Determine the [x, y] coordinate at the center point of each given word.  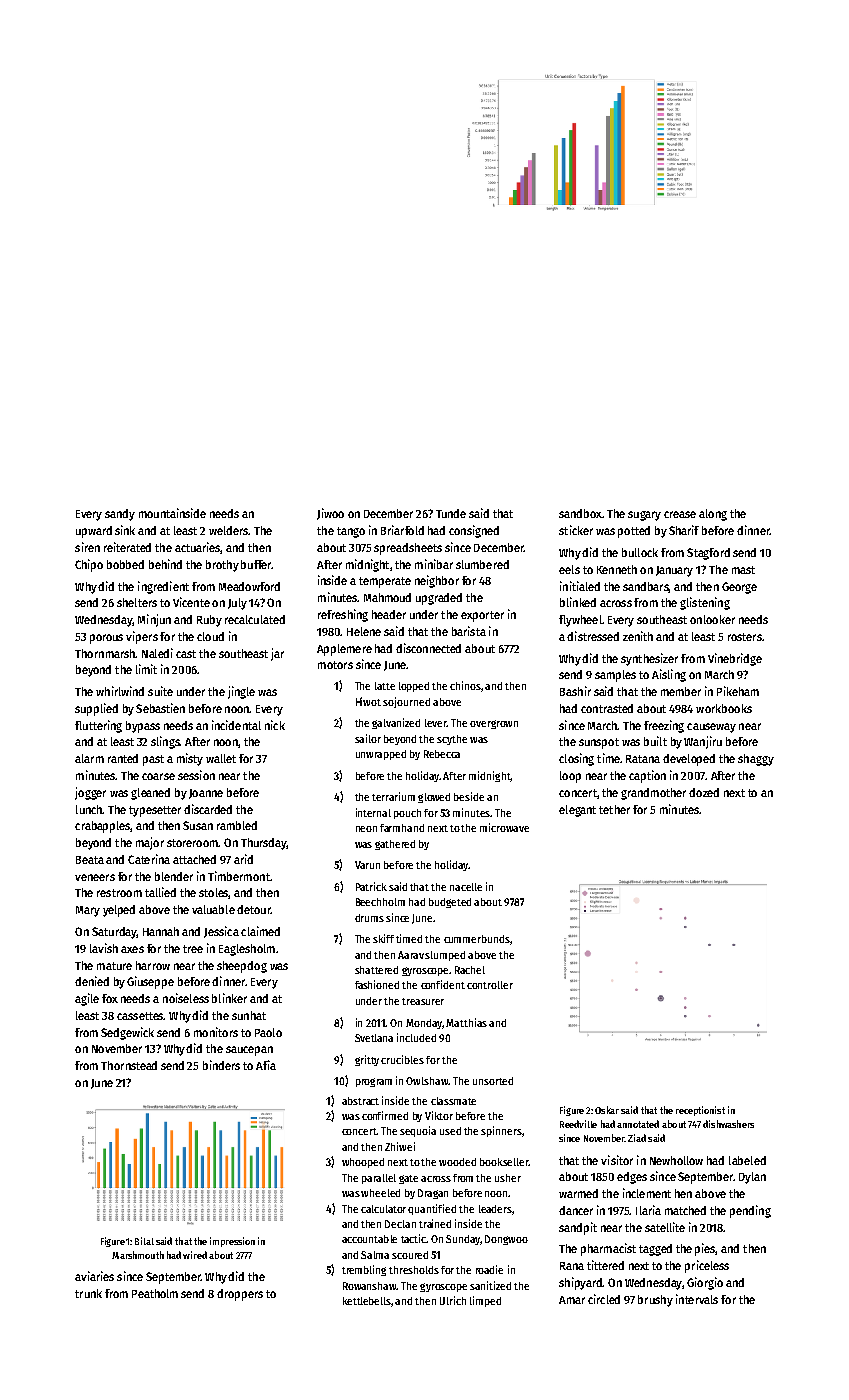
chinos [465, 685]
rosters [745, 637]
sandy [120, 515]
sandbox [580, 513]
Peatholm [155, 1293]
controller [490, 985]
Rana [572, 1266]
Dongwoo [506, 1240]
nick [275, 725]
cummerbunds [477, 939]
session [196, 775]
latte [385, 686]
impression [232, 1242]
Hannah [161, 931]
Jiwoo [330, 514]
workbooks [724, 708]
